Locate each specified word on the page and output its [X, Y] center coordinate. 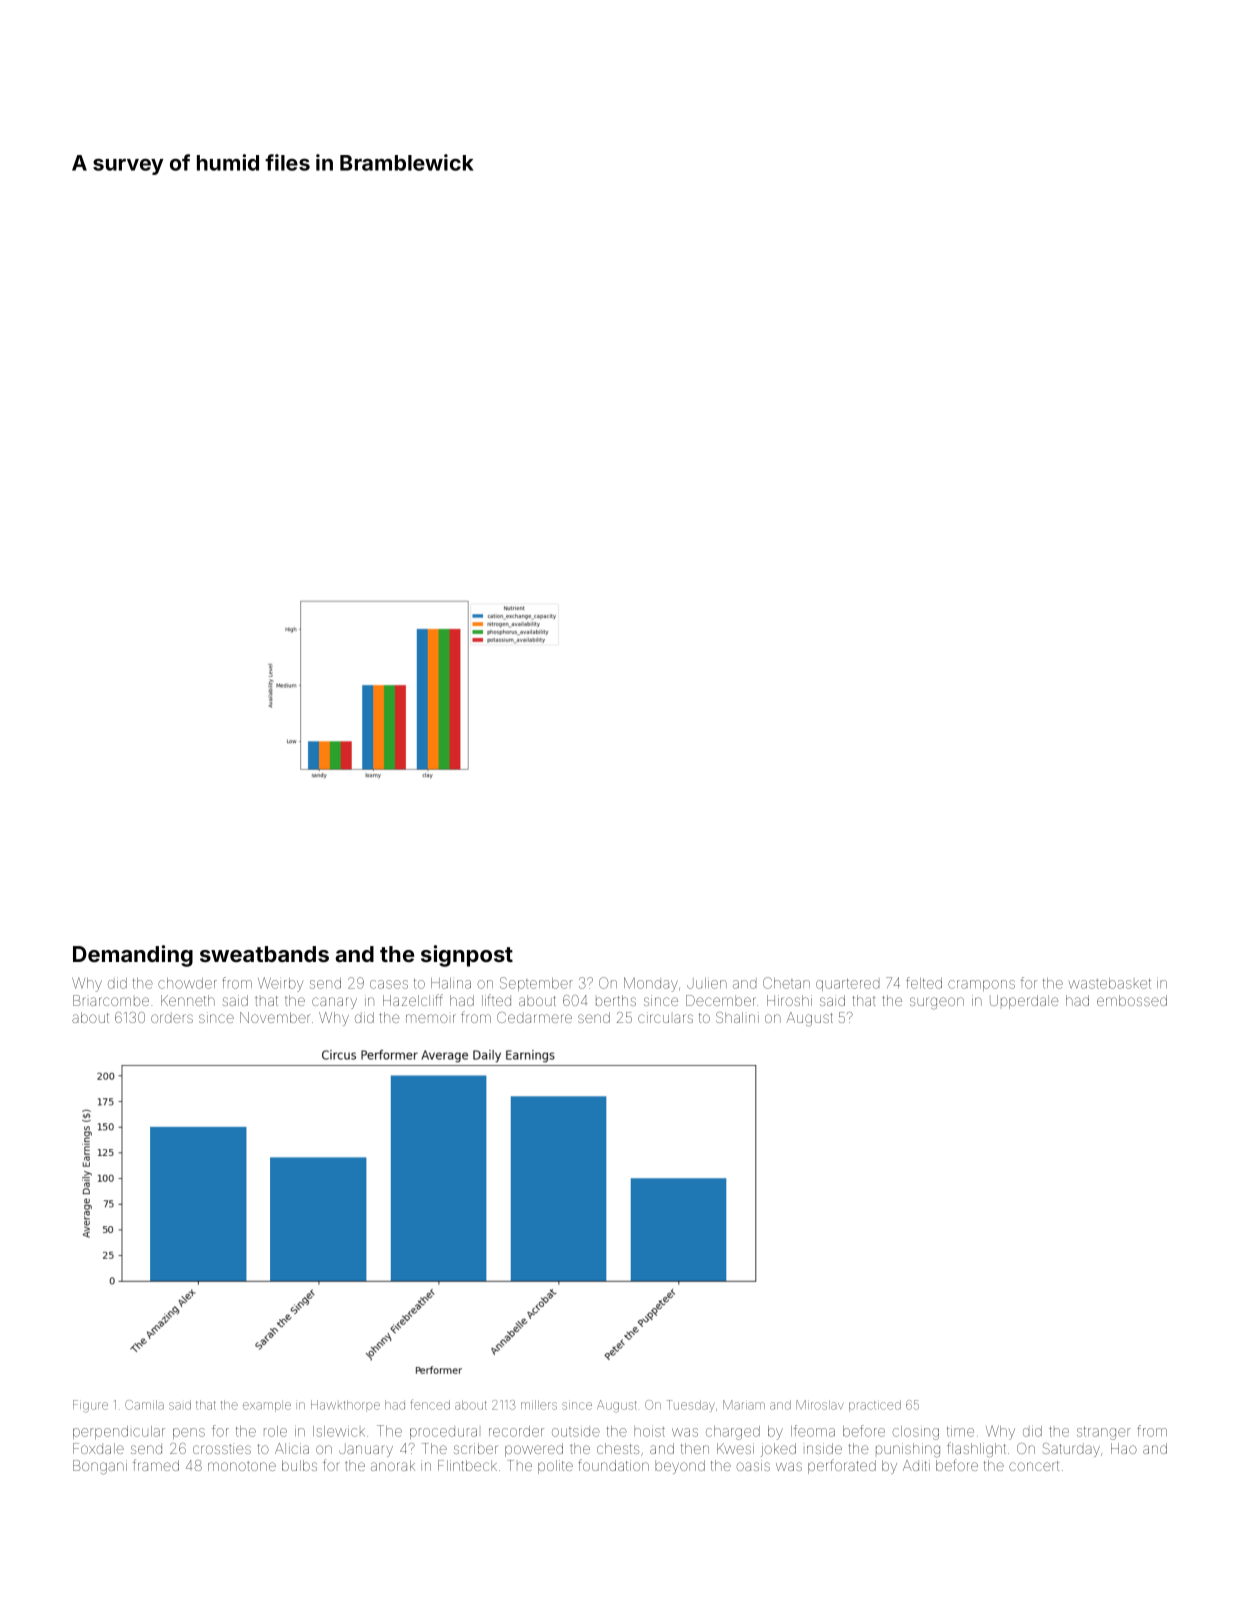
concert [1034, 1466]
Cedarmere [534, 1017]
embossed [1132, 1000]
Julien [707, 983]
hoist [649, 1431]
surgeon [937, 1003]
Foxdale [98, 1448]
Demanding [133, 956]
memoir [431, 1018]
